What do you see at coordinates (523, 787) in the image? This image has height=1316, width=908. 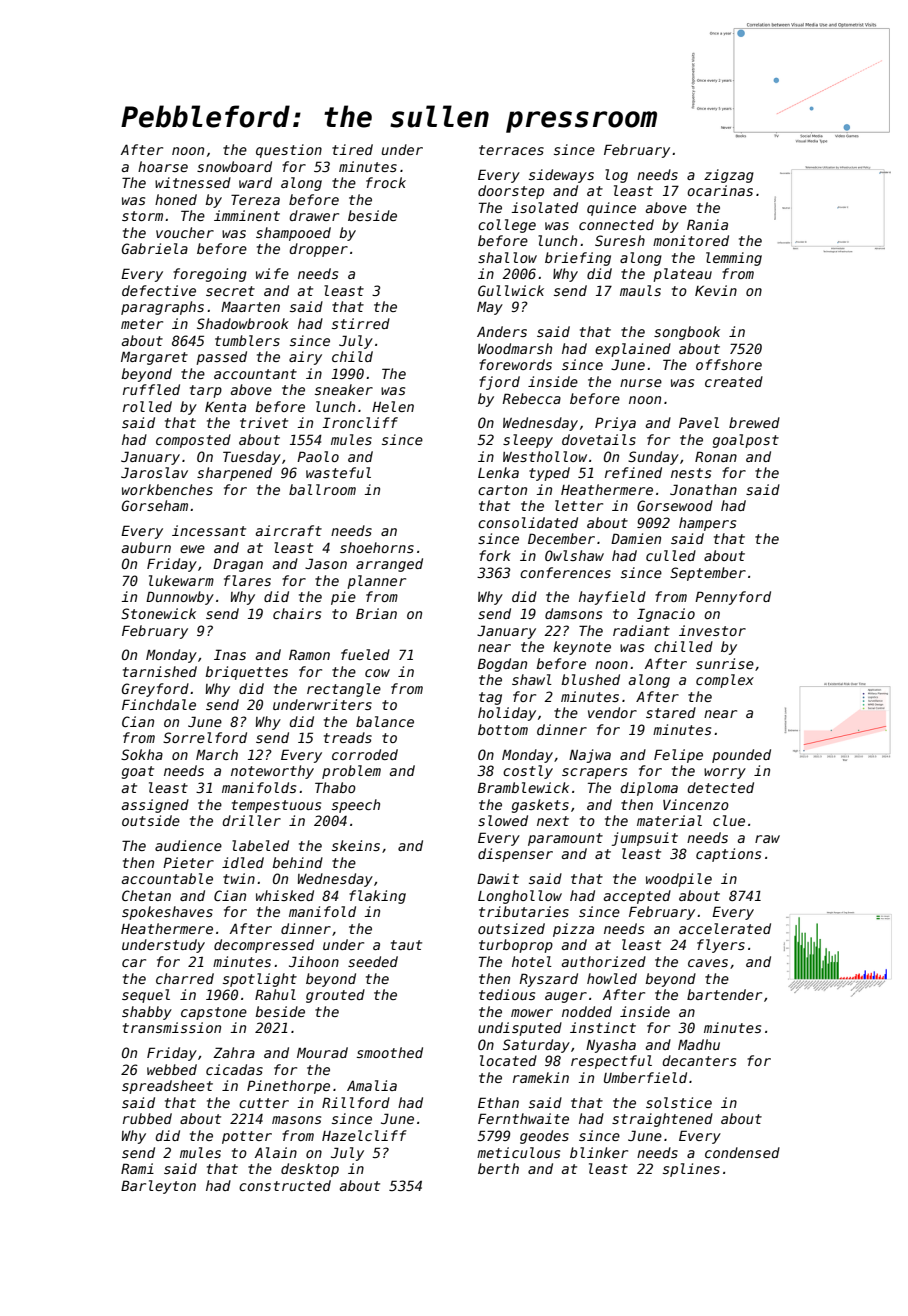 I see `Bramblewick` at bounding box center [523, 787].
